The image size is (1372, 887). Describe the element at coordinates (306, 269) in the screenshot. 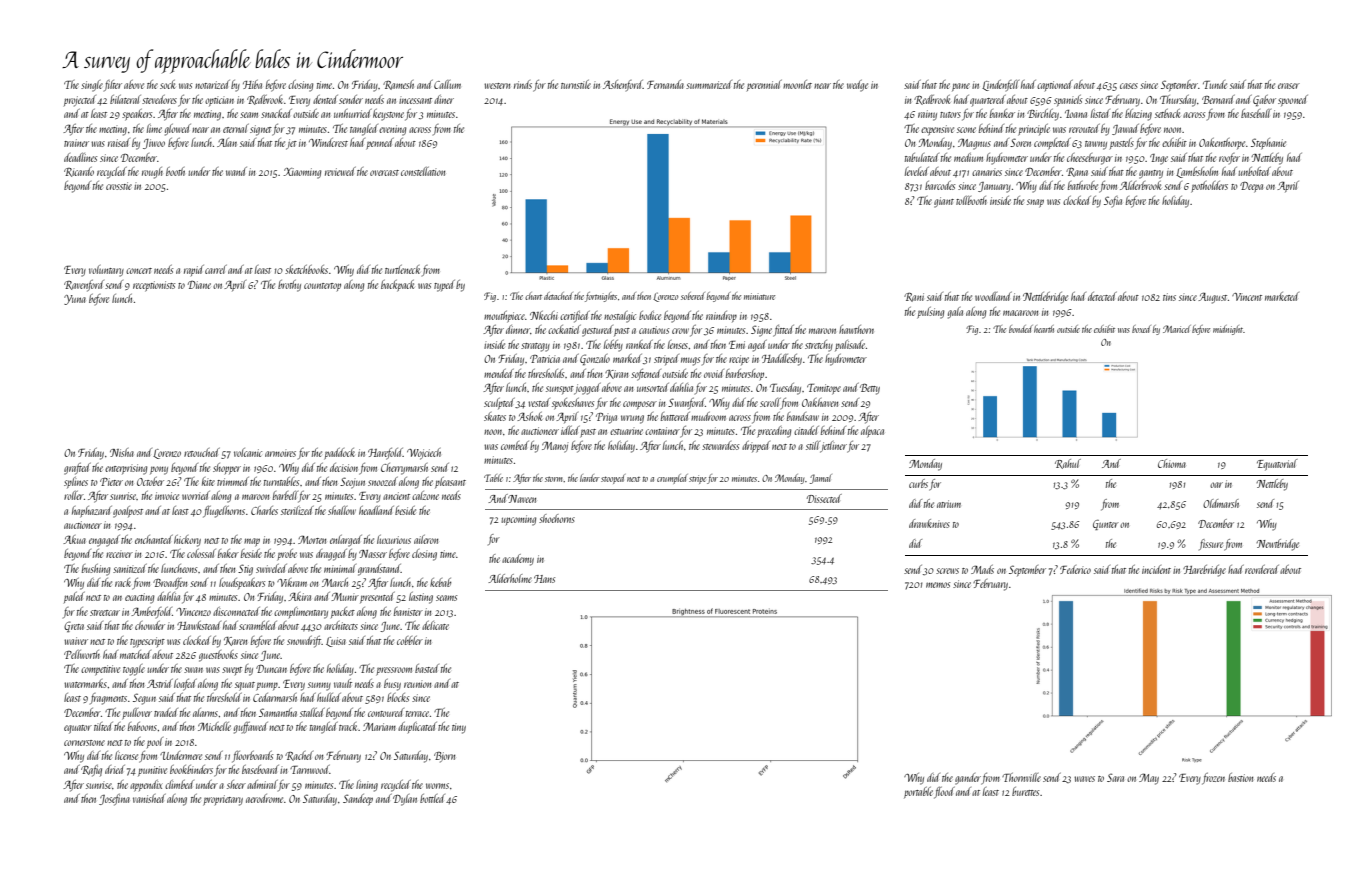

I see `sketchbooks` at that location.
